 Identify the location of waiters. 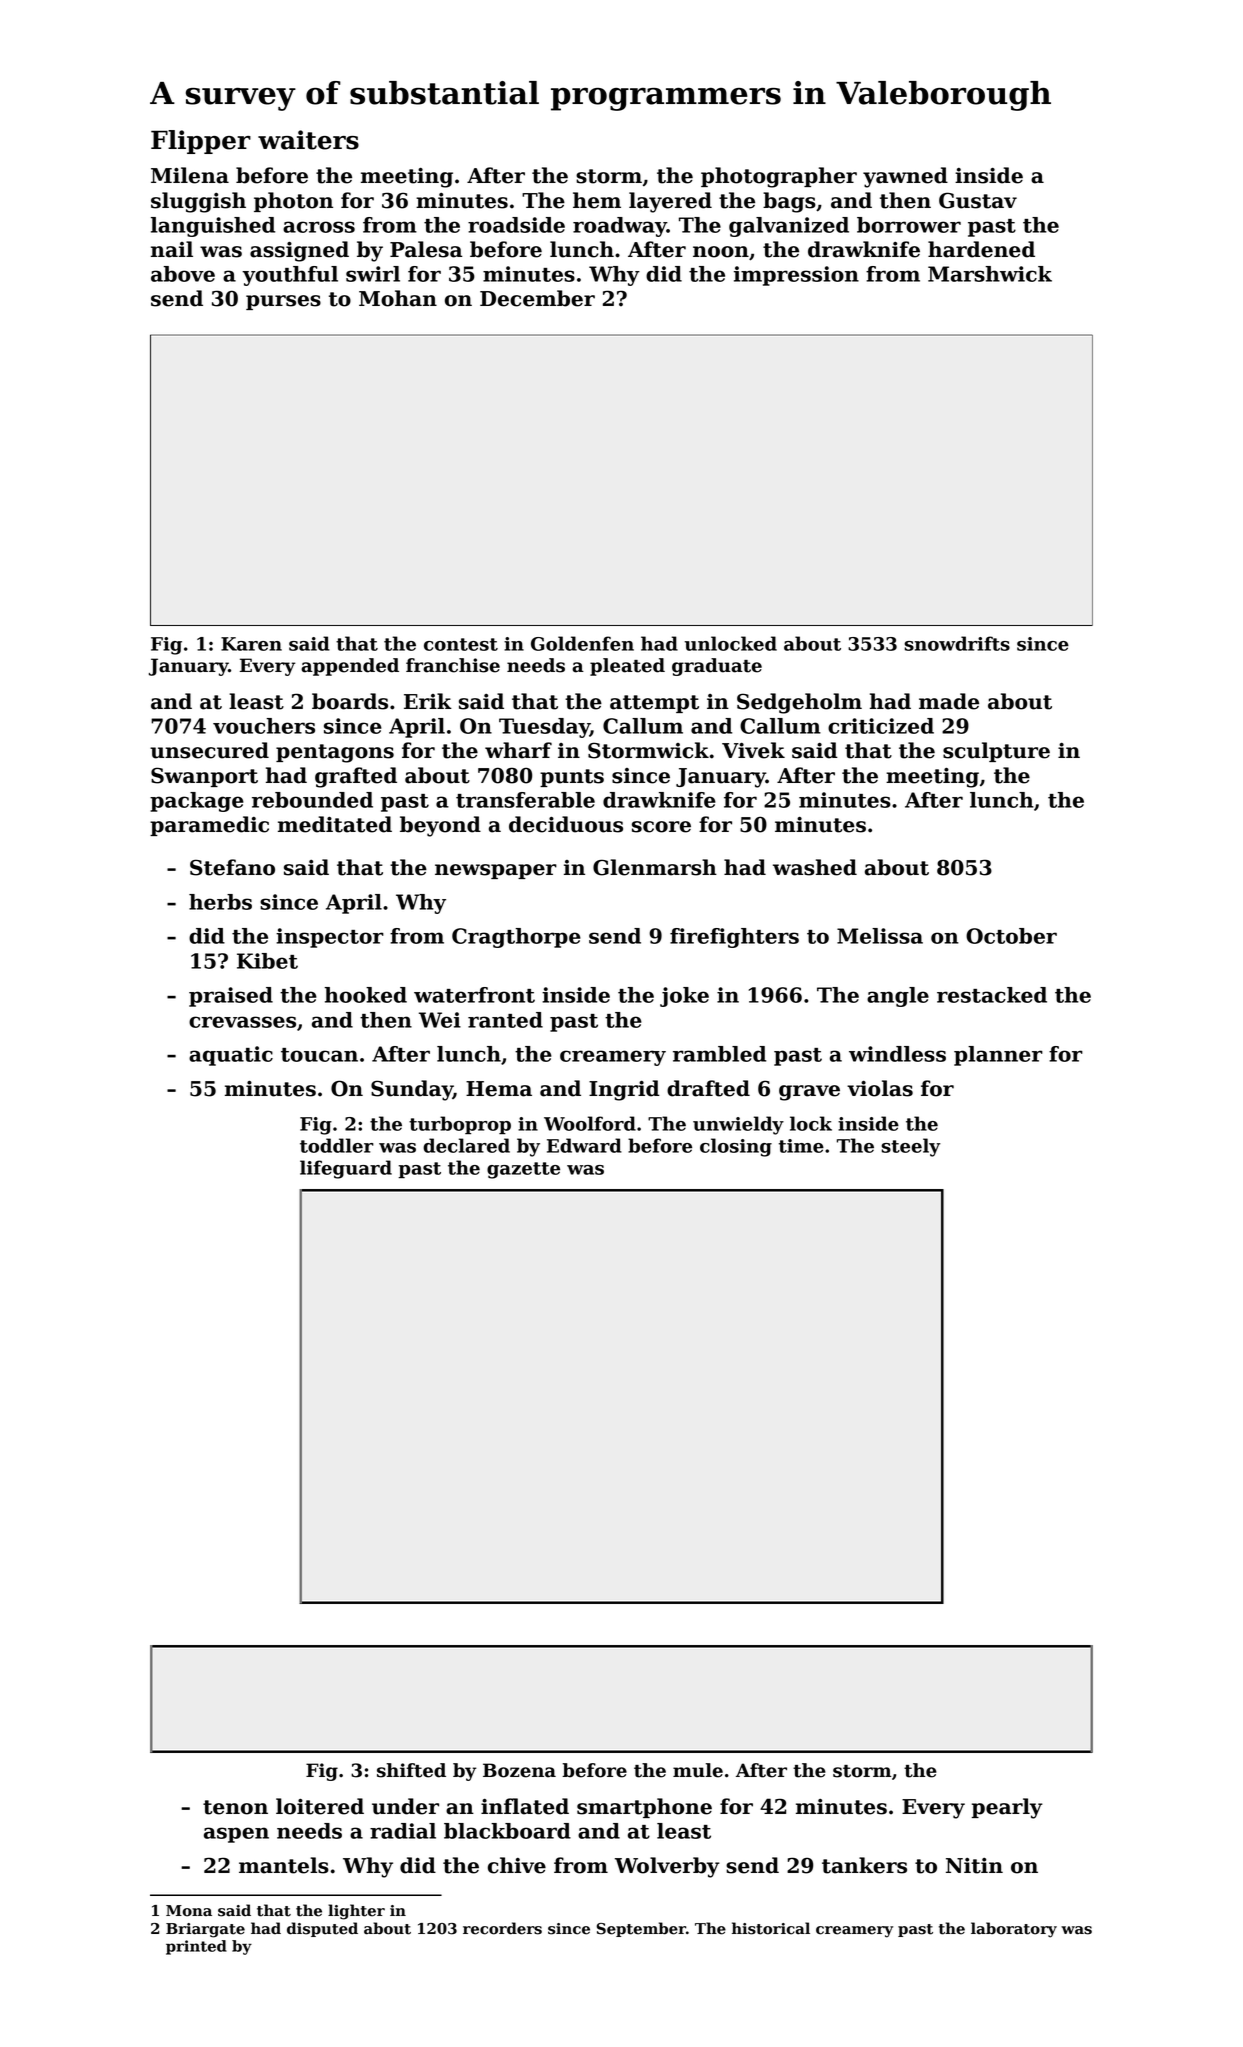
(308, 140).
